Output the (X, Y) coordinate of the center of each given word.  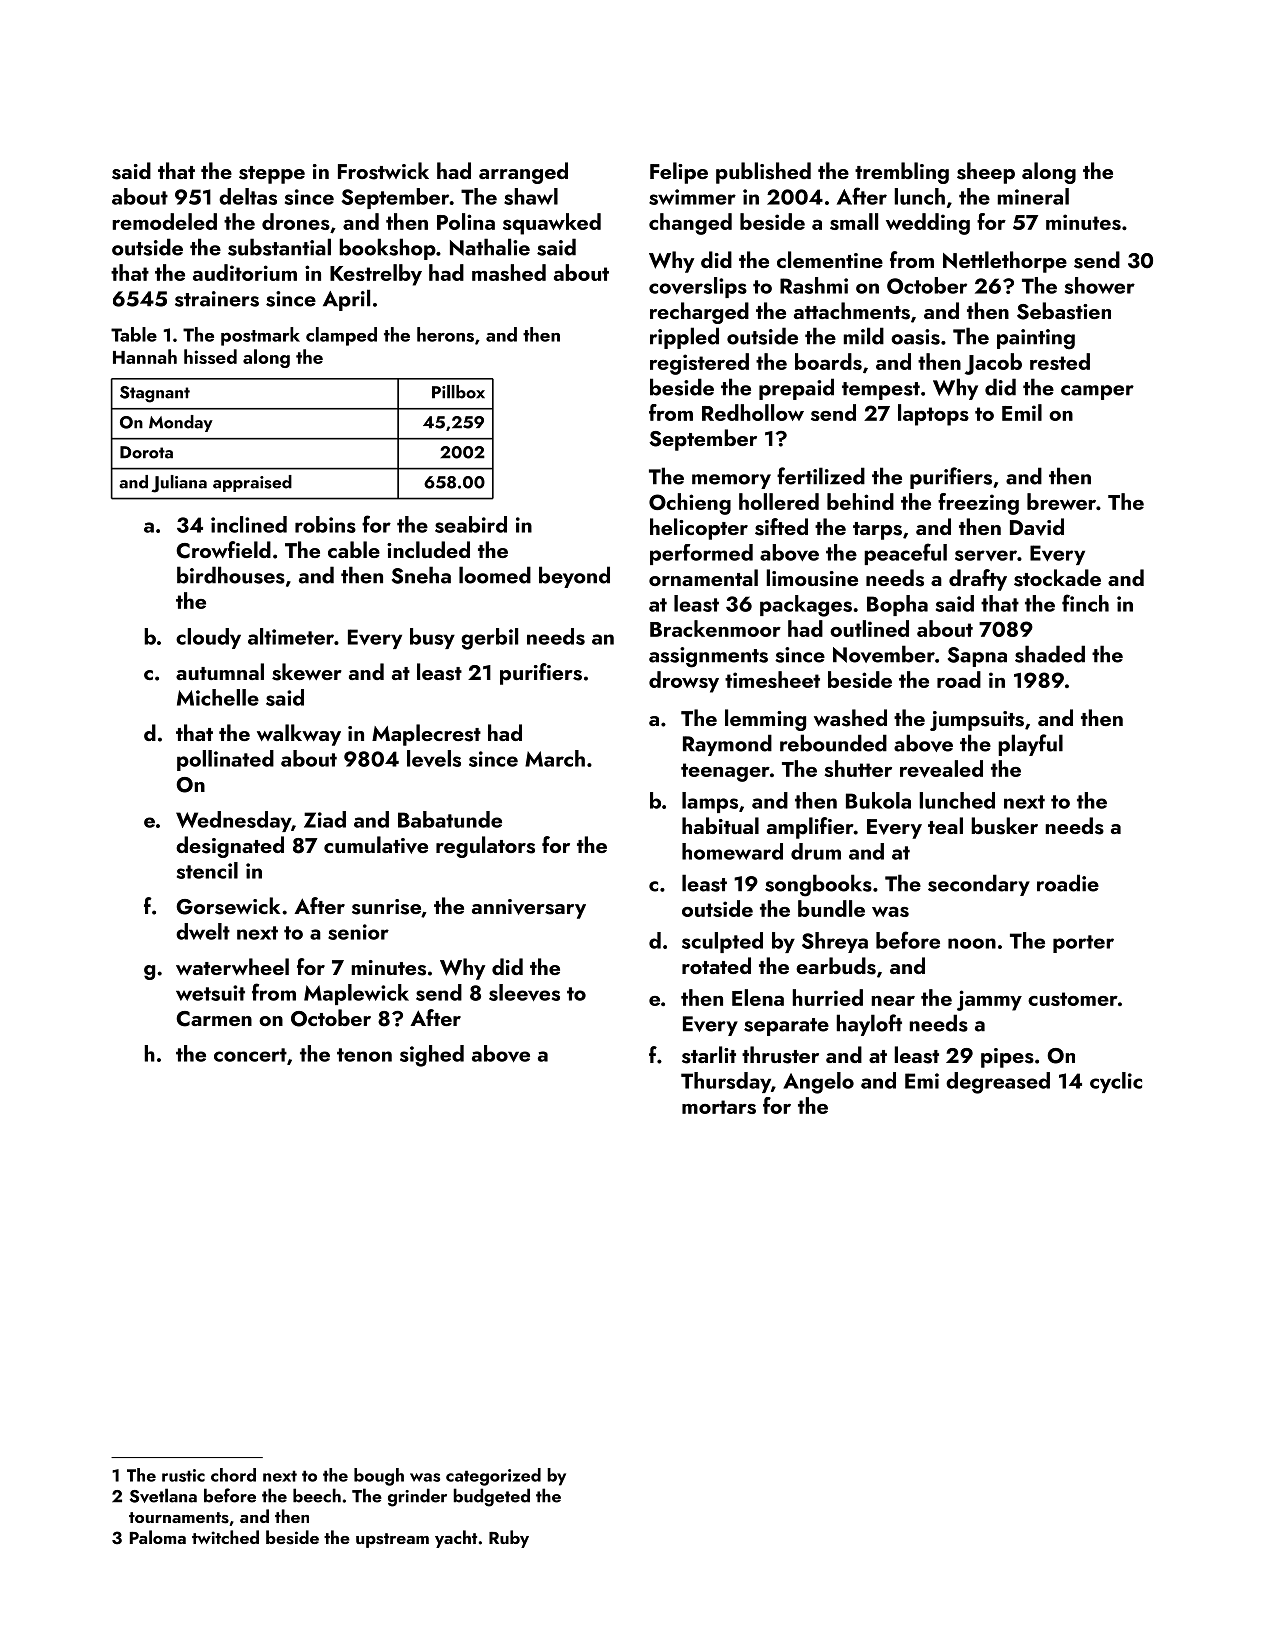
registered (699, 364)
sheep (986, 173)
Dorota (146, 452)
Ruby (509, 1539)
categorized (493, 1477)
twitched (225, 1537)
